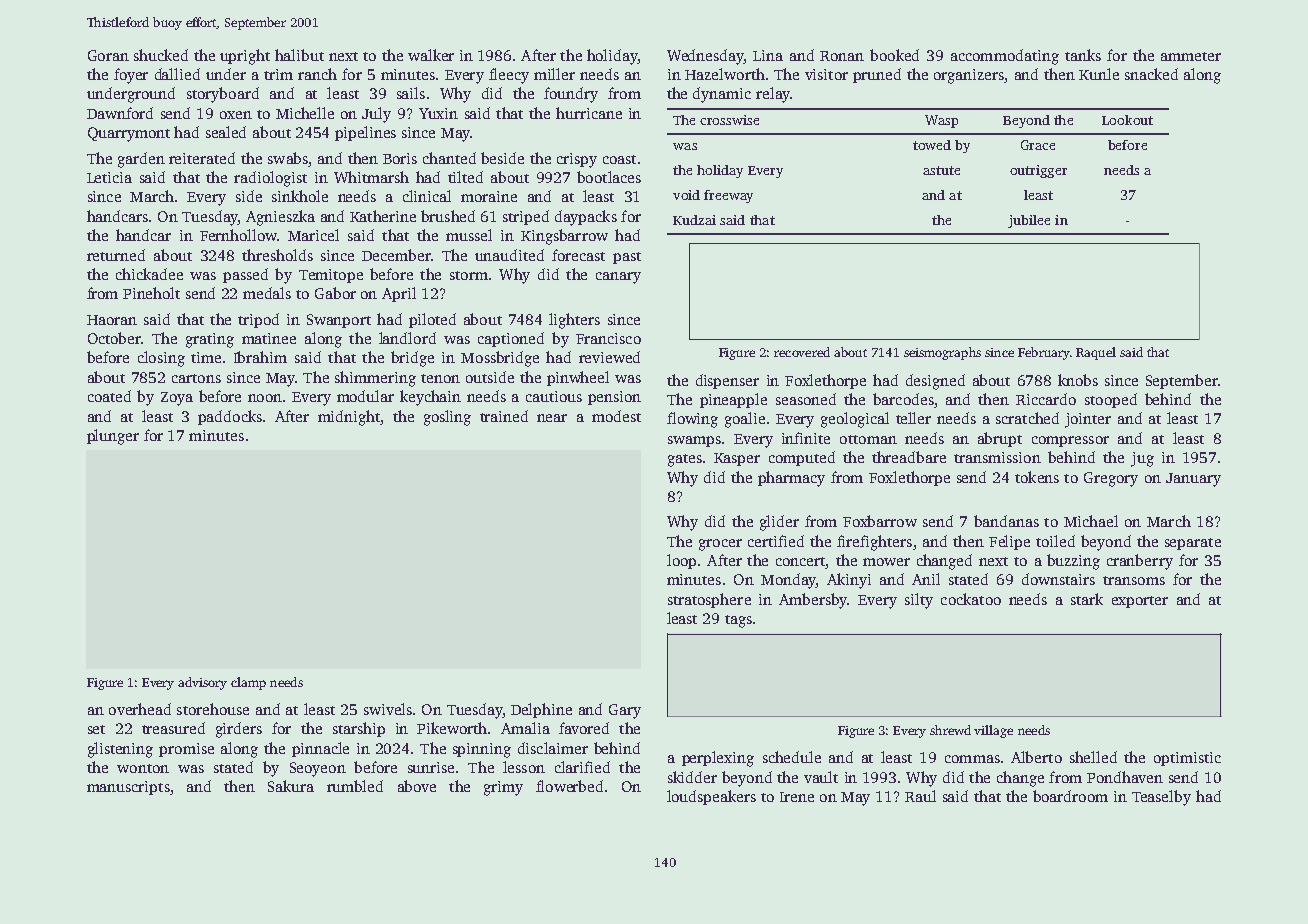 The width and height of the screenshot is (1308, 924). Describe the element at coordinates (903, 399) in the screenshot. I see `barcodes` at that location.
